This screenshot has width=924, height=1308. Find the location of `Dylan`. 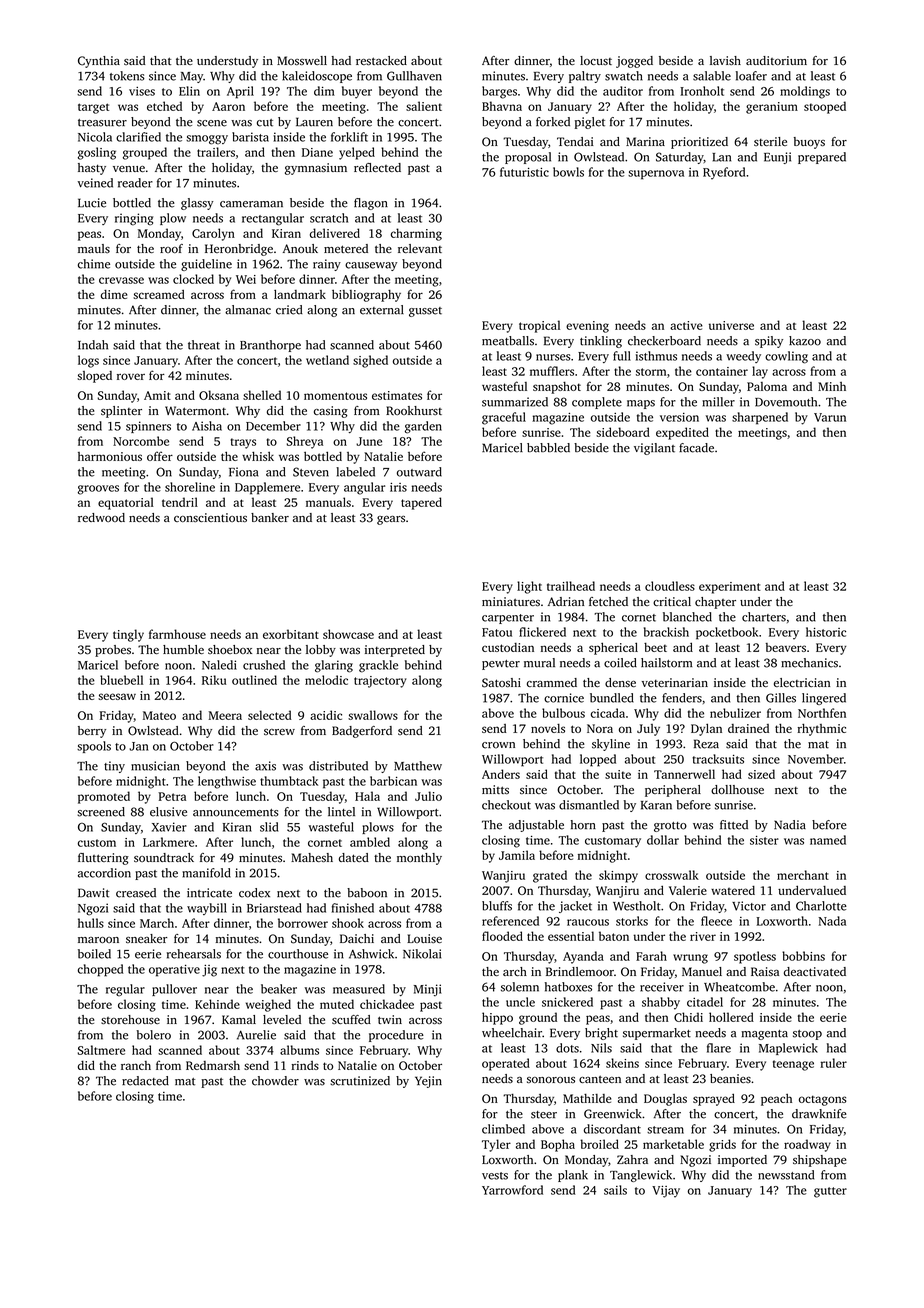

Dylan is located at coordinates (706, 729).
